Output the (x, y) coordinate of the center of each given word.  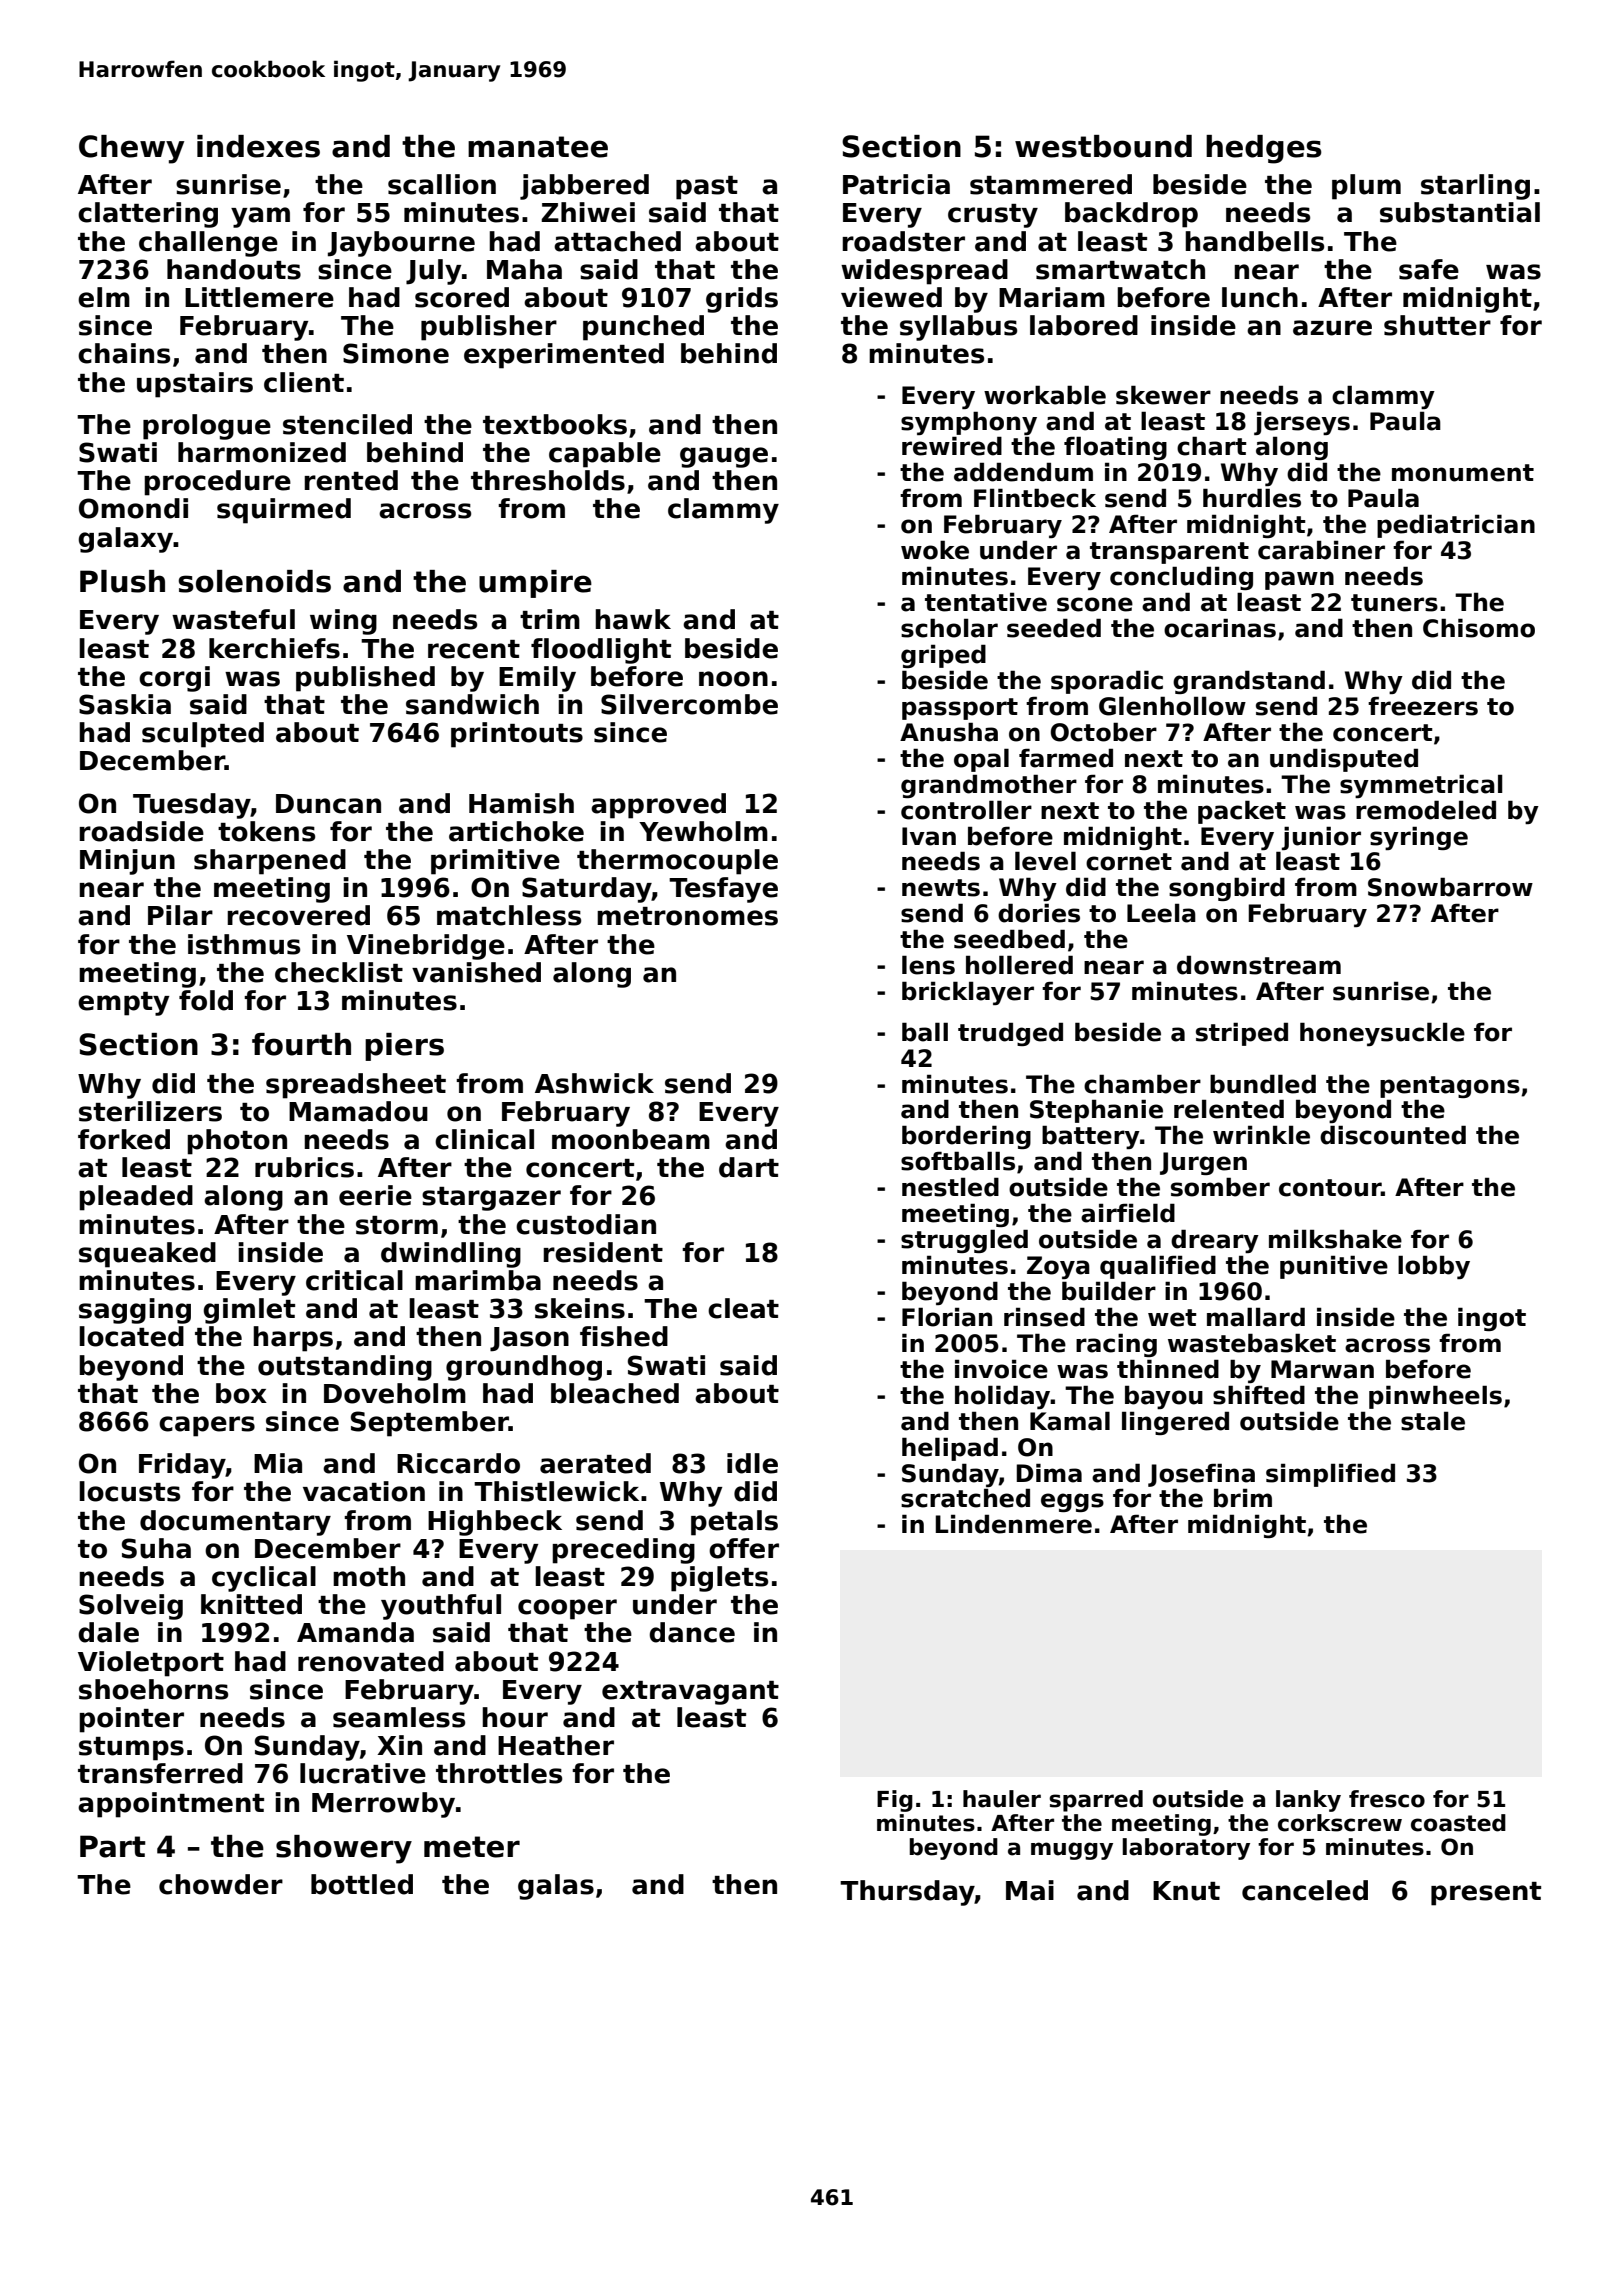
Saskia (125, 704)
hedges (1264, 149)
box (241, 1393)
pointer (131, 1720)
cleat (743, 1308)
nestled (950, 1187)
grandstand (1249, 682)
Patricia (896, 184)
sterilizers (150, 1111)
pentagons (1450, 1087)
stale (1433, 1421)
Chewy (131, 149)
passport (960, 709)
